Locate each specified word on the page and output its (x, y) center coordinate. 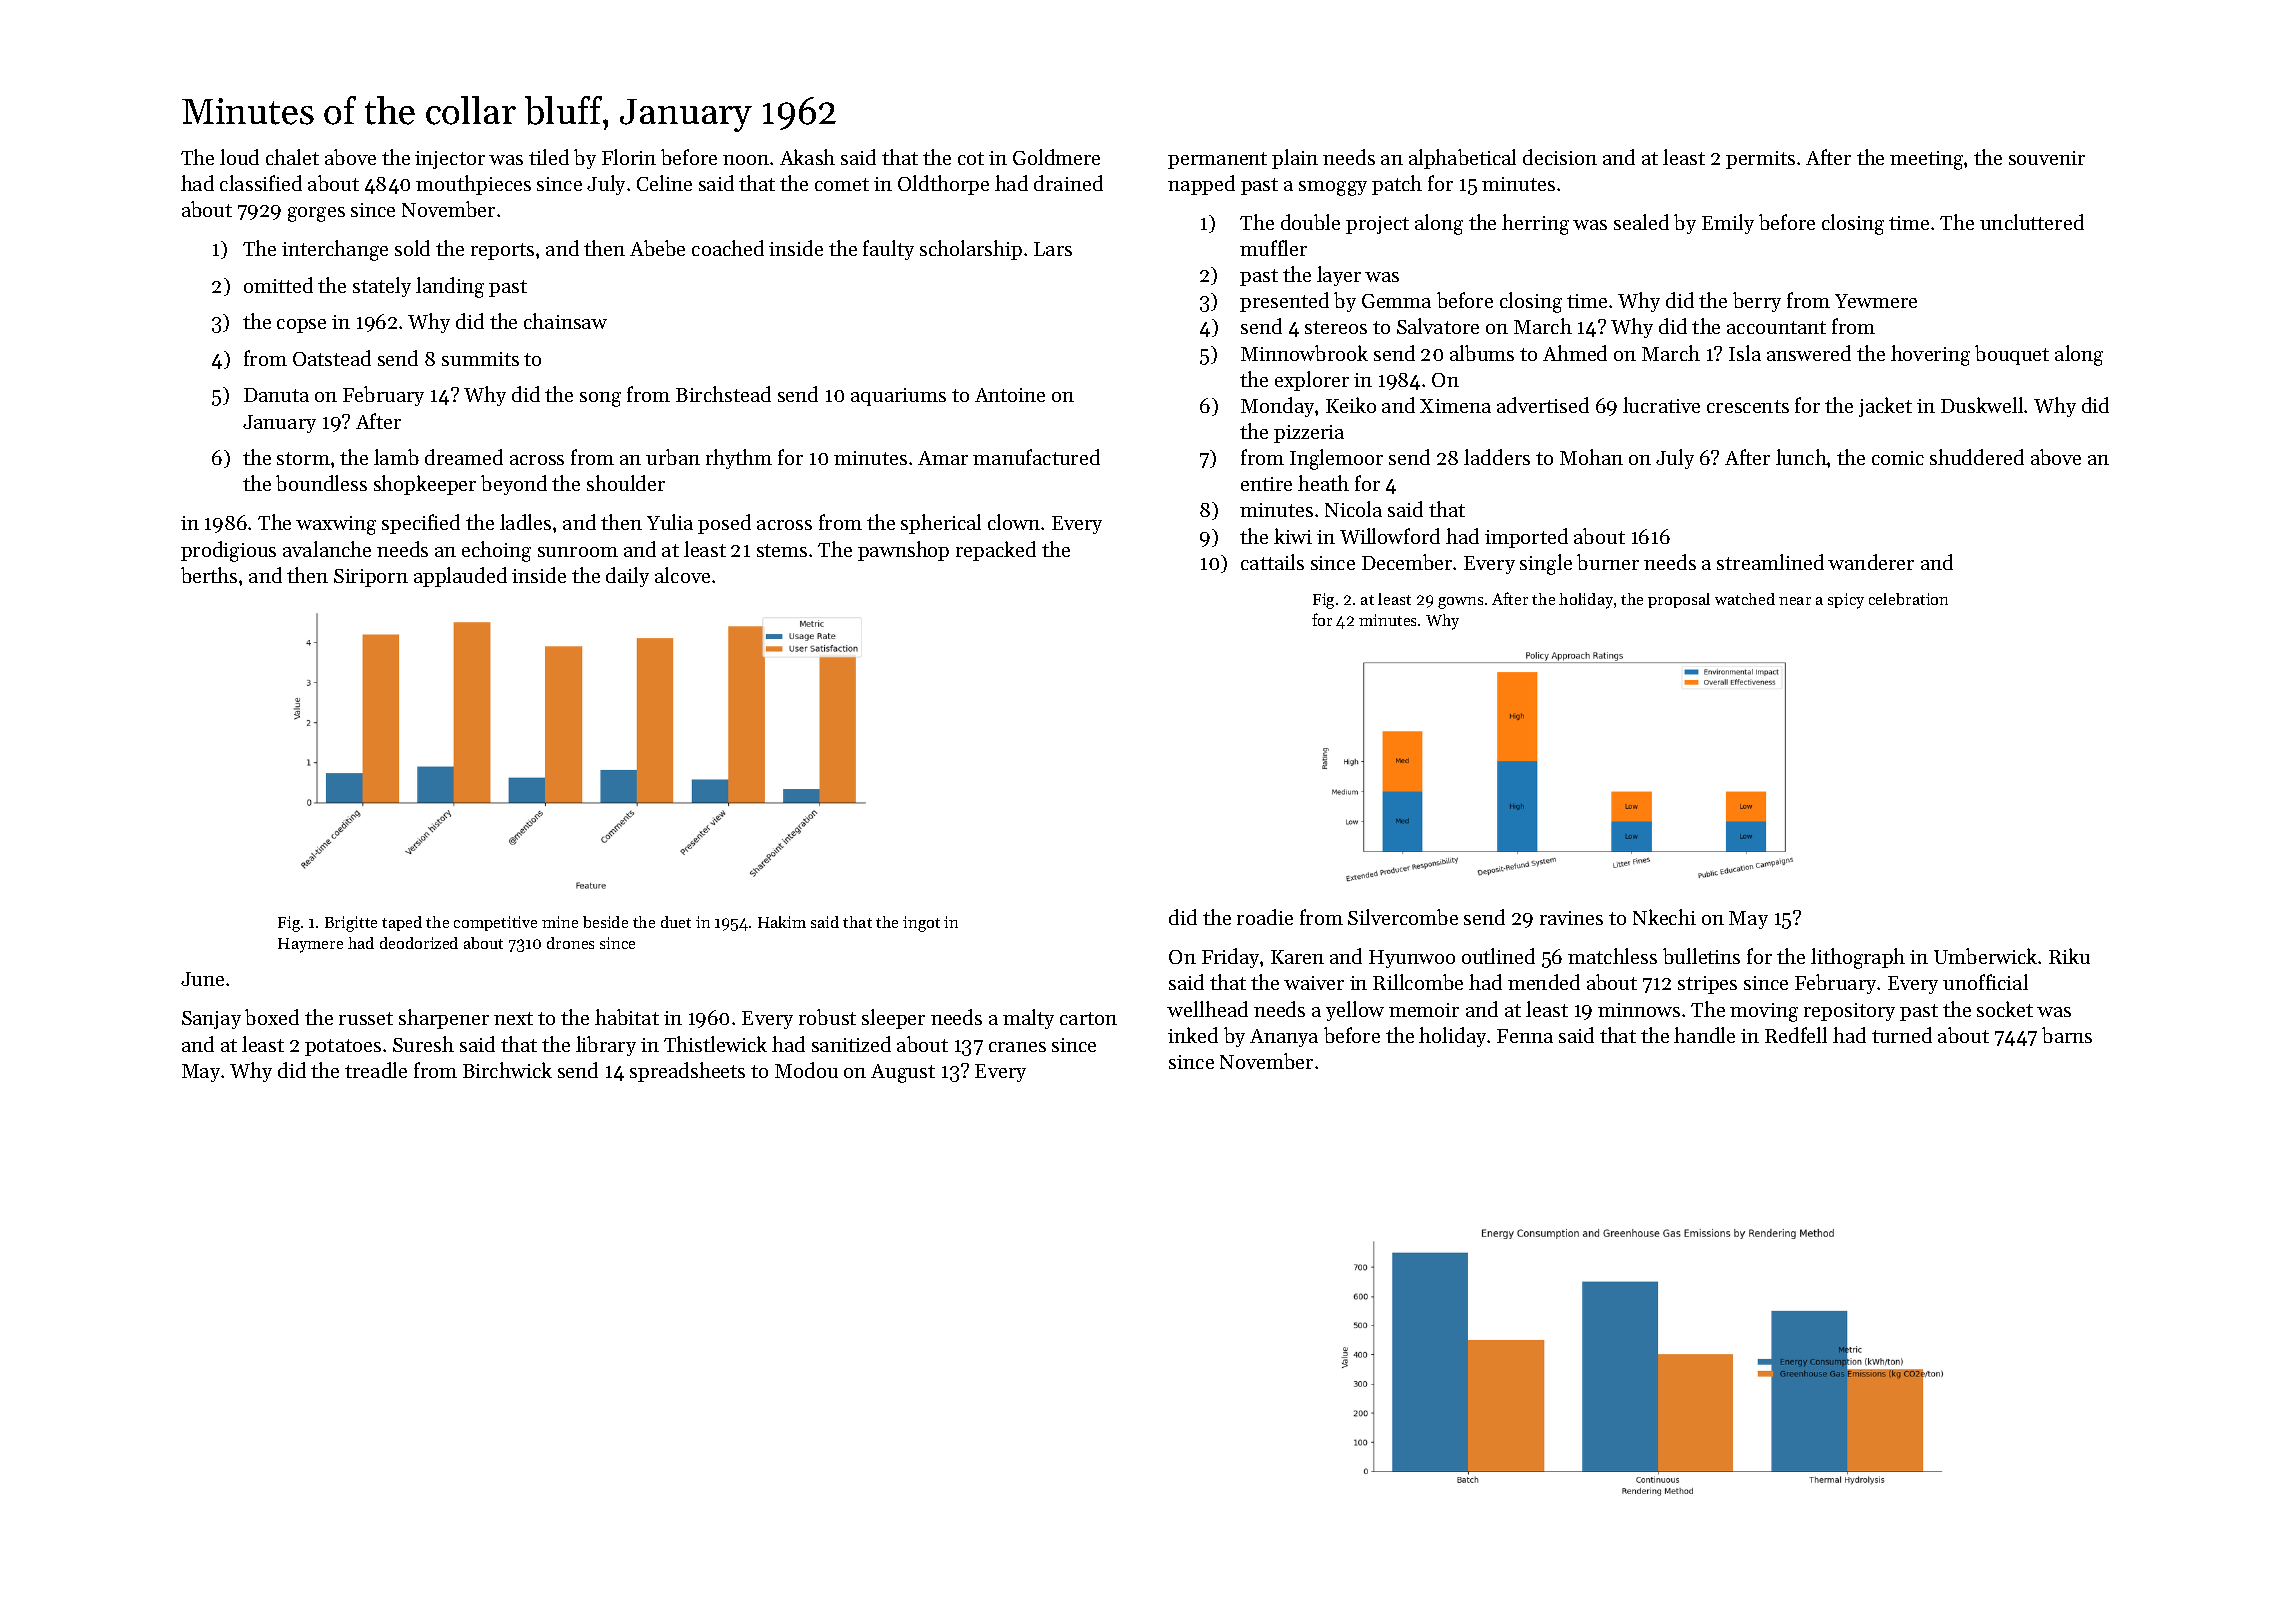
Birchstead (723, 394)
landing (450, 287)
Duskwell (1982, 405)
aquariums (898, 397)
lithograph (1858, 958)
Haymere (310, 945)
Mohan (1591, 457)
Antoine (1010, 395)
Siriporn (371, 578)
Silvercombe (1403, 917)
